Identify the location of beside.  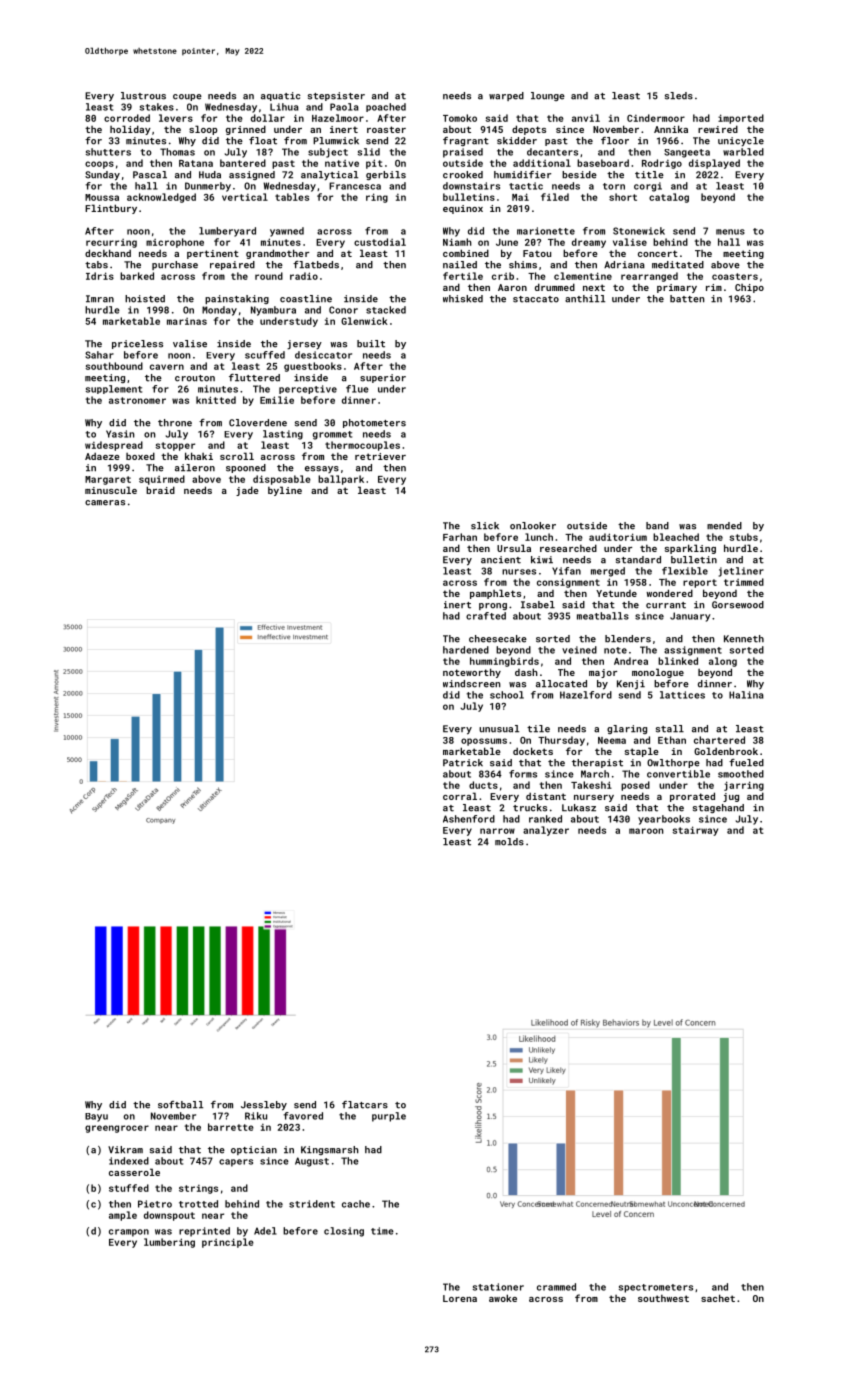
(579, 175).
